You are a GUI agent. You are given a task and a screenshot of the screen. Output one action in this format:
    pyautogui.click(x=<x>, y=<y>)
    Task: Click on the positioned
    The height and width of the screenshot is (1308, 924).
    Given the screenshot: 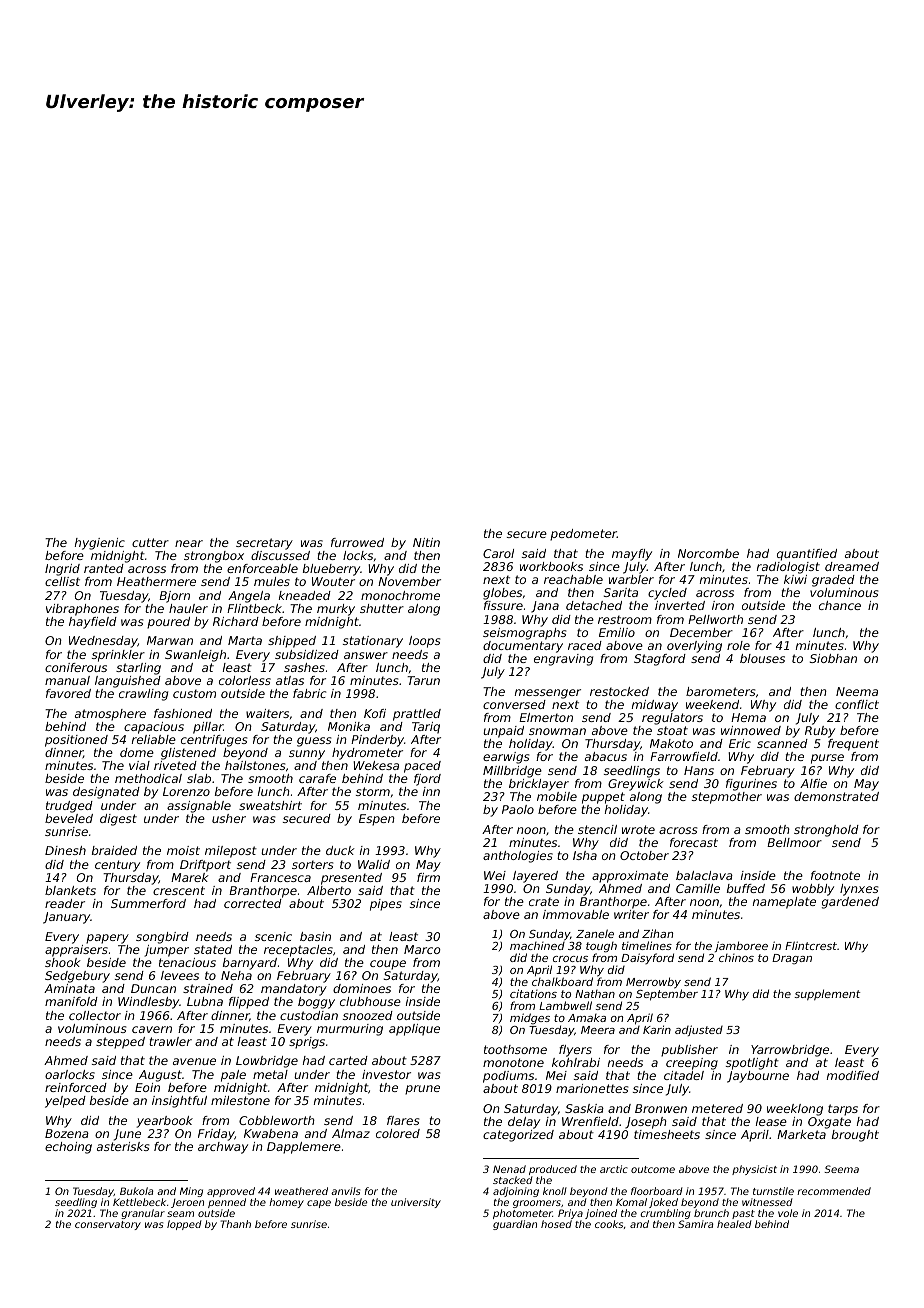 What is the action you would take?
    pyautogui.click(x=76, y=741)
